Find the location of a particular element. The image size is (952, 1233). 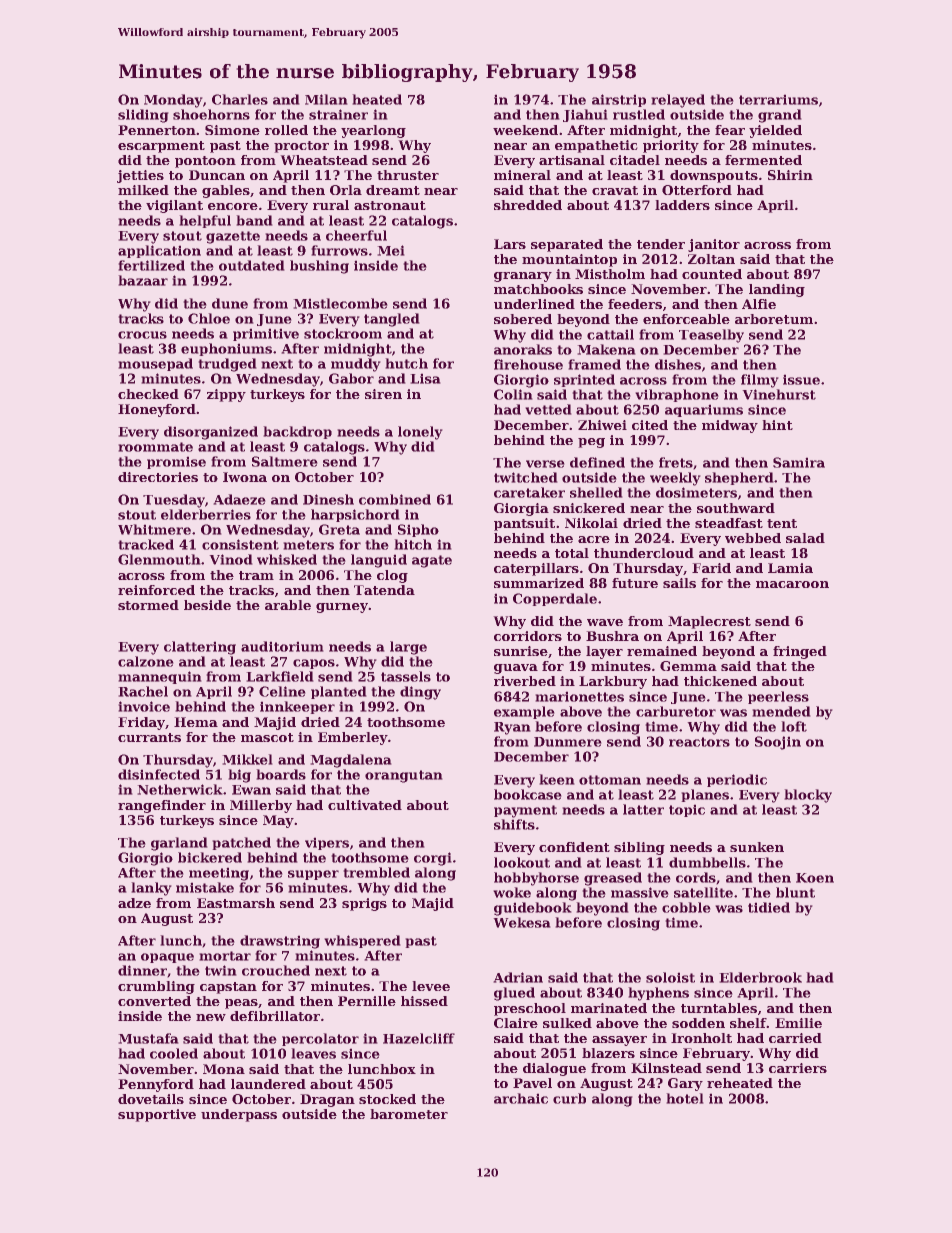

archaic is located at coordinates (521, 1098).
